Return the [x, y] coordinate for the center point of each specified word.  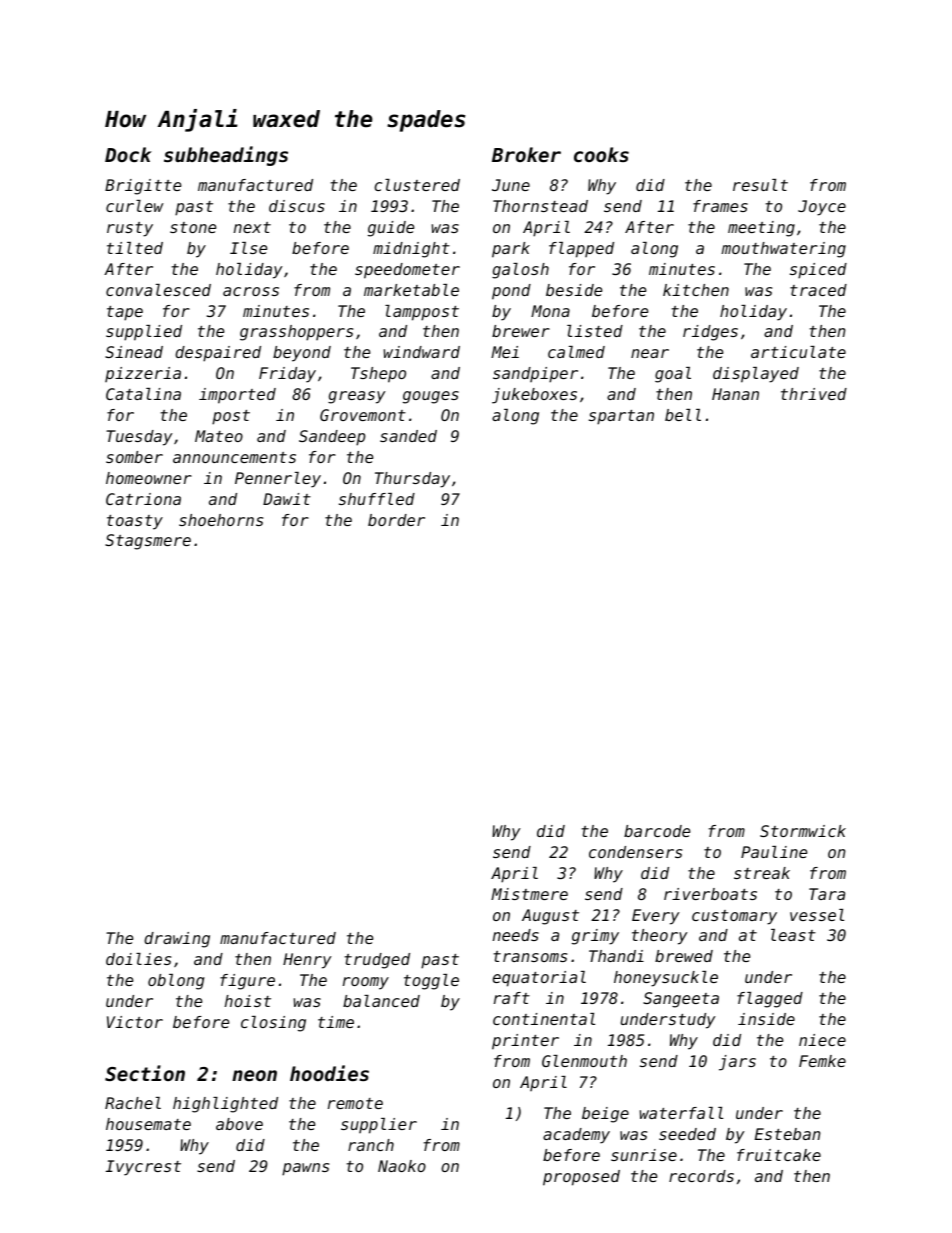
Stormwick [803, 831]
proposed [581, 1178]
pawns [305, 1169]
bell [683, 415]
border [396, 520]
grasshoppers [296, 333]
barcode [657, 831]
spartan [621, 417]
